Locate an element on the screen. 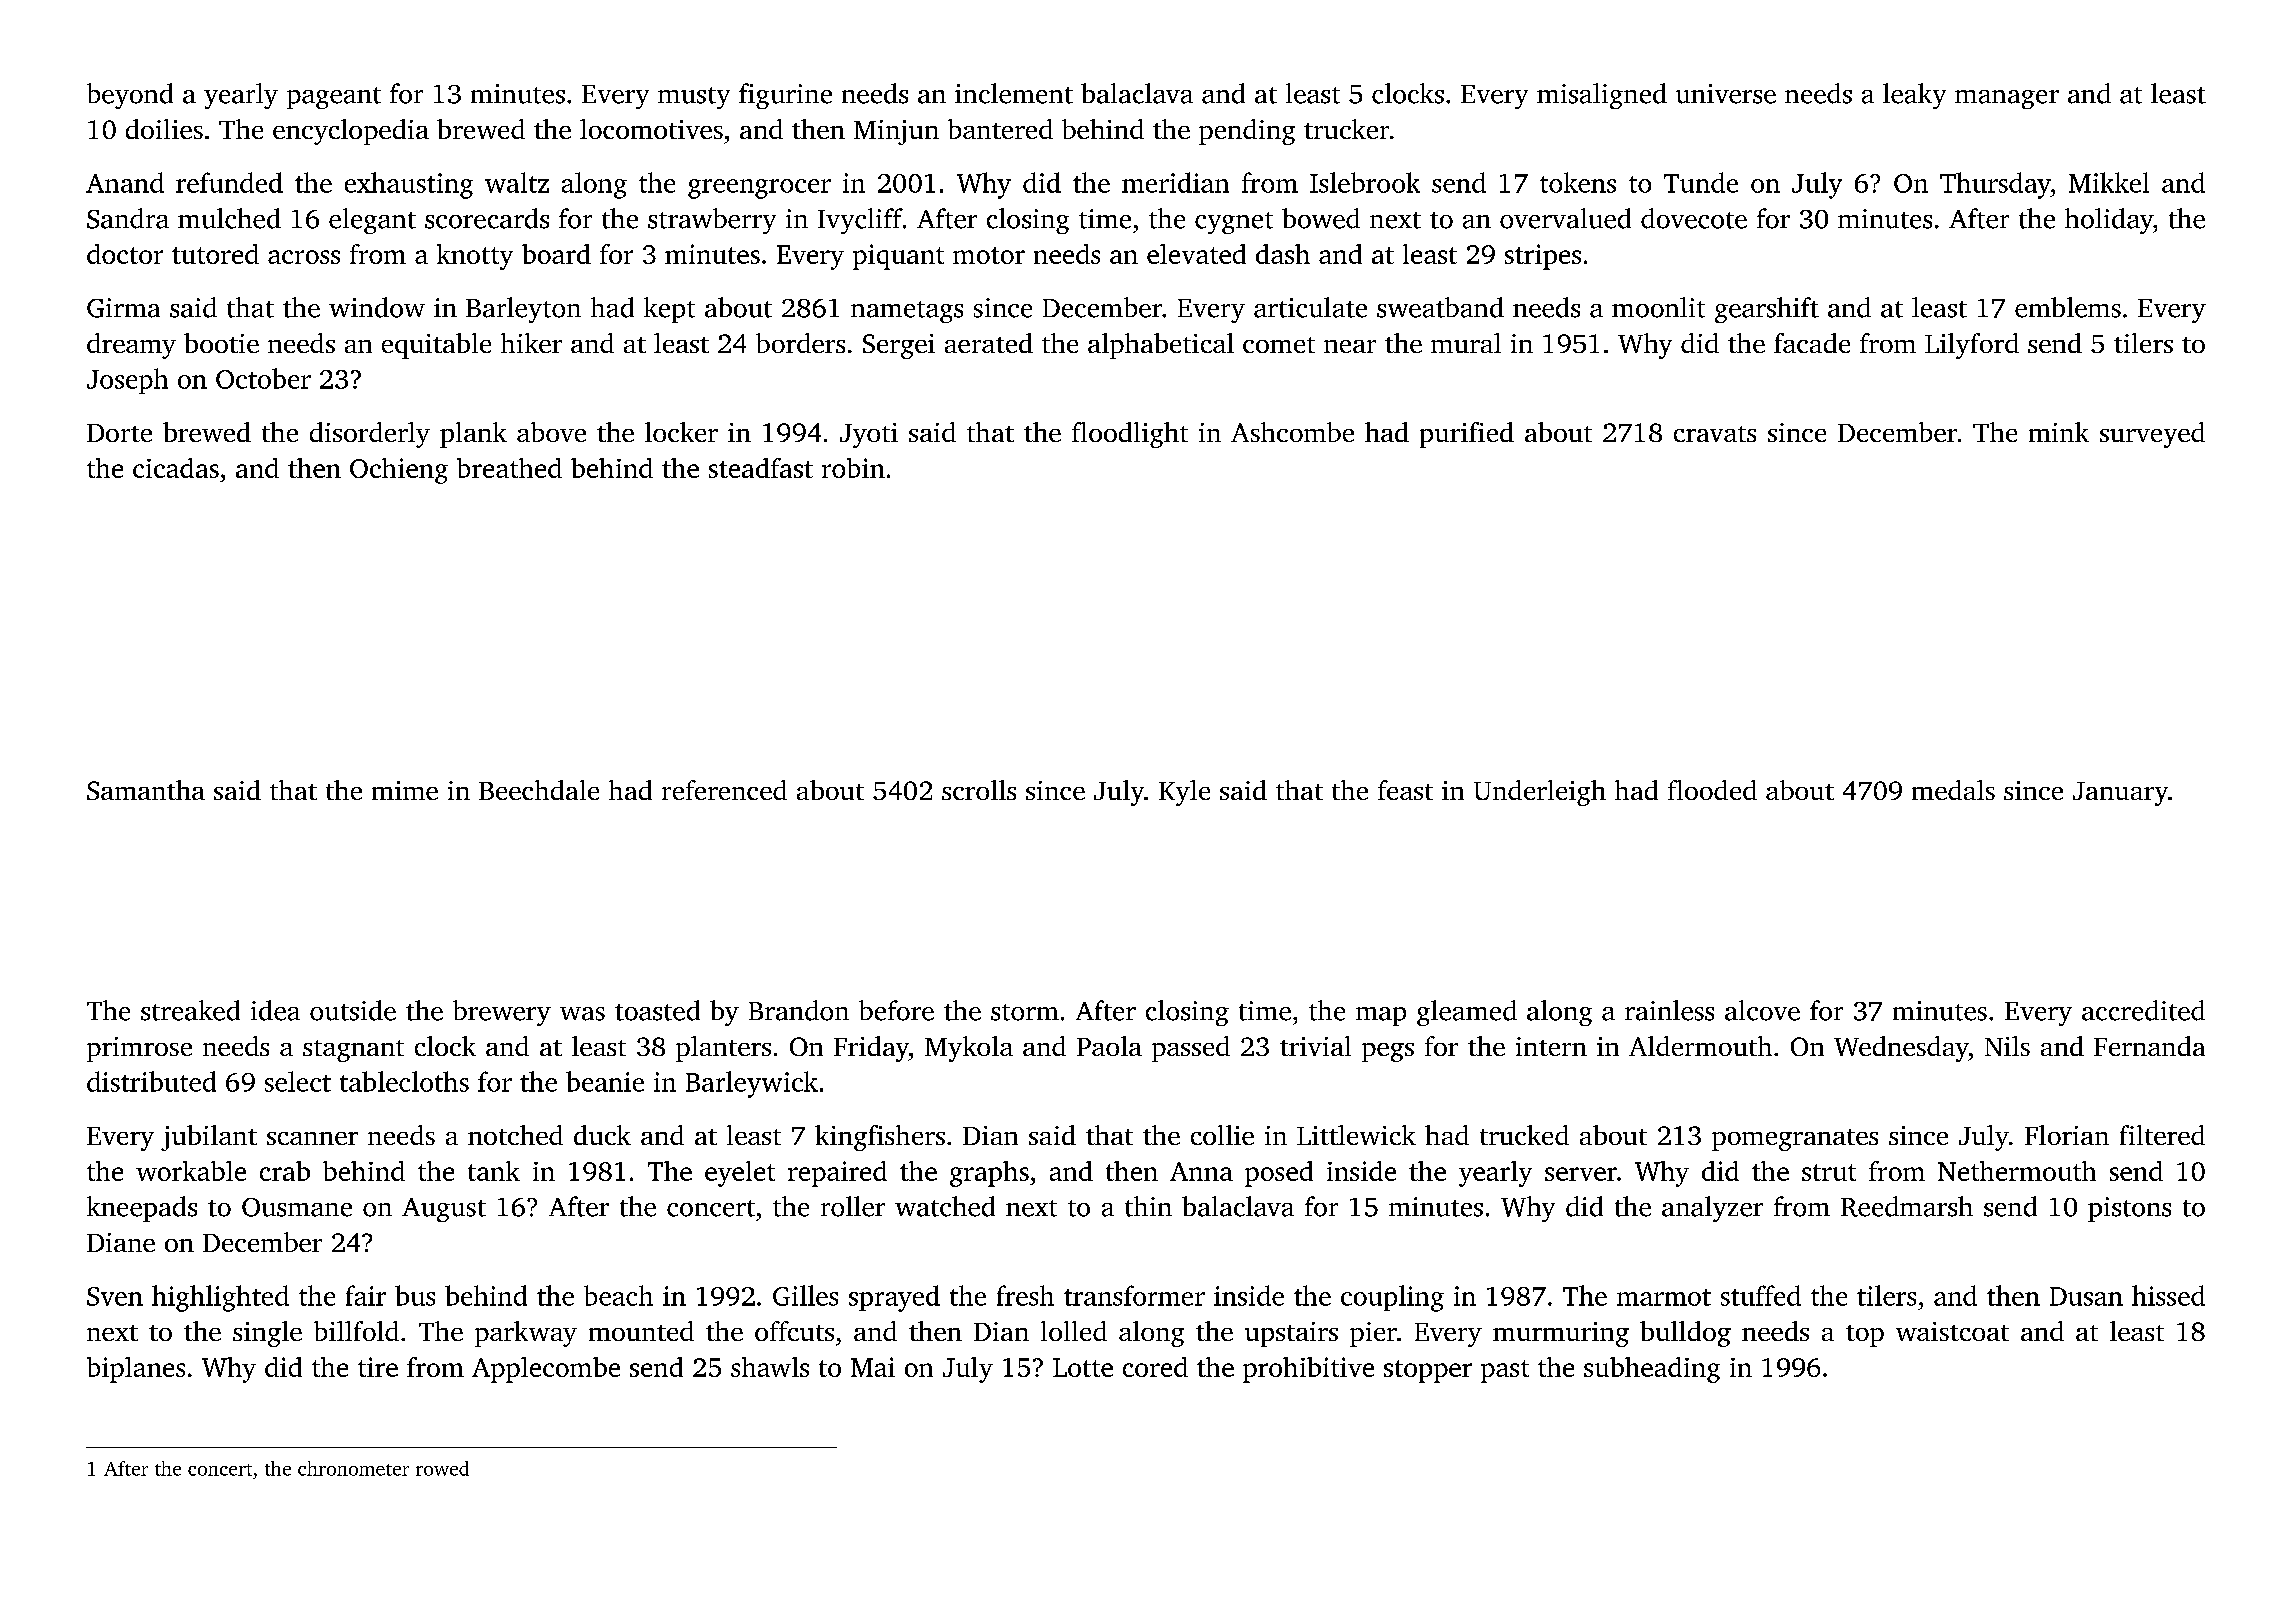  tutored is located at coordinates (215, 254).
